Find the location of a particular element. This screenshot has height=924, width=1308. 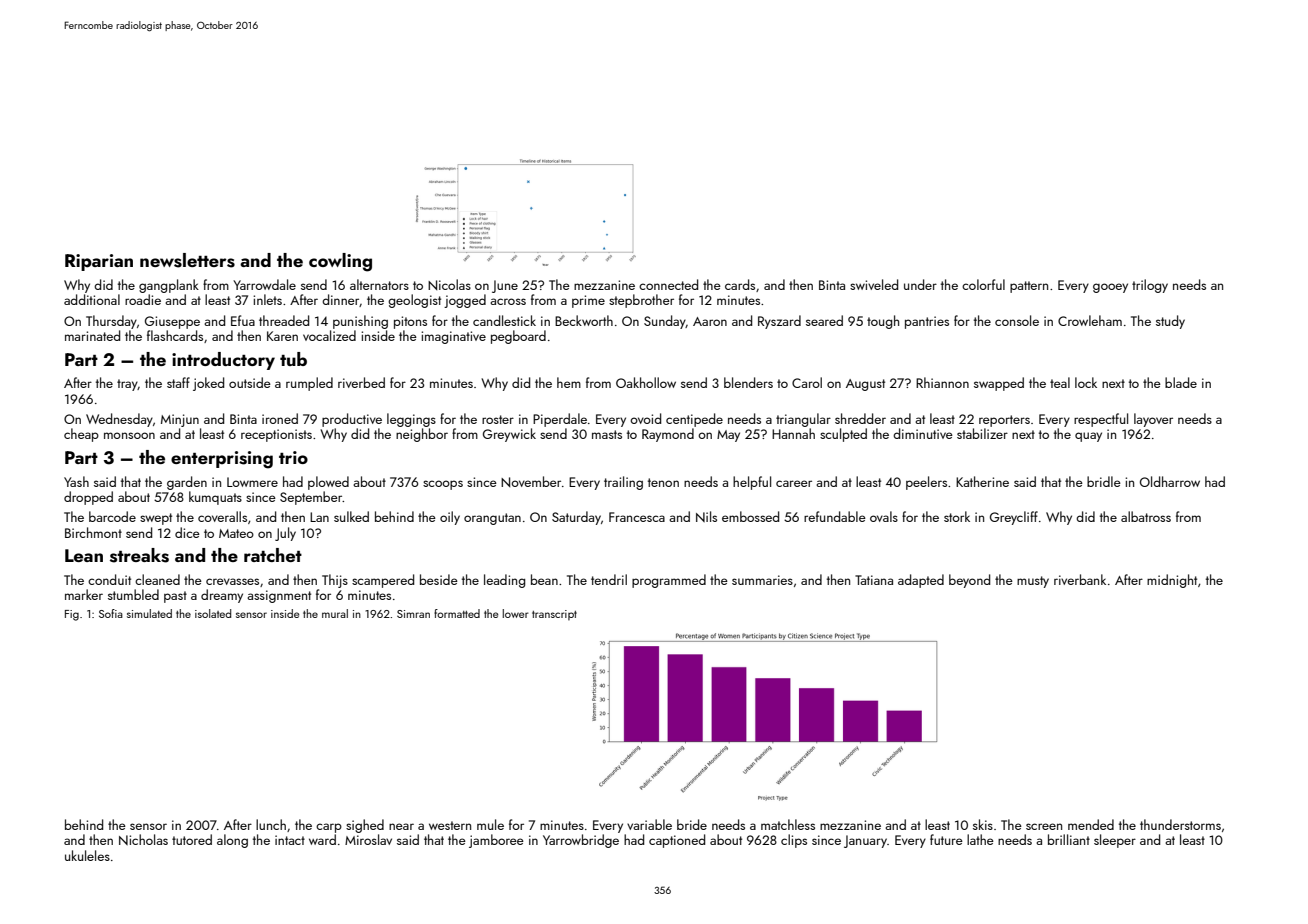

Miroslav is located at coordinates (368, 839).
